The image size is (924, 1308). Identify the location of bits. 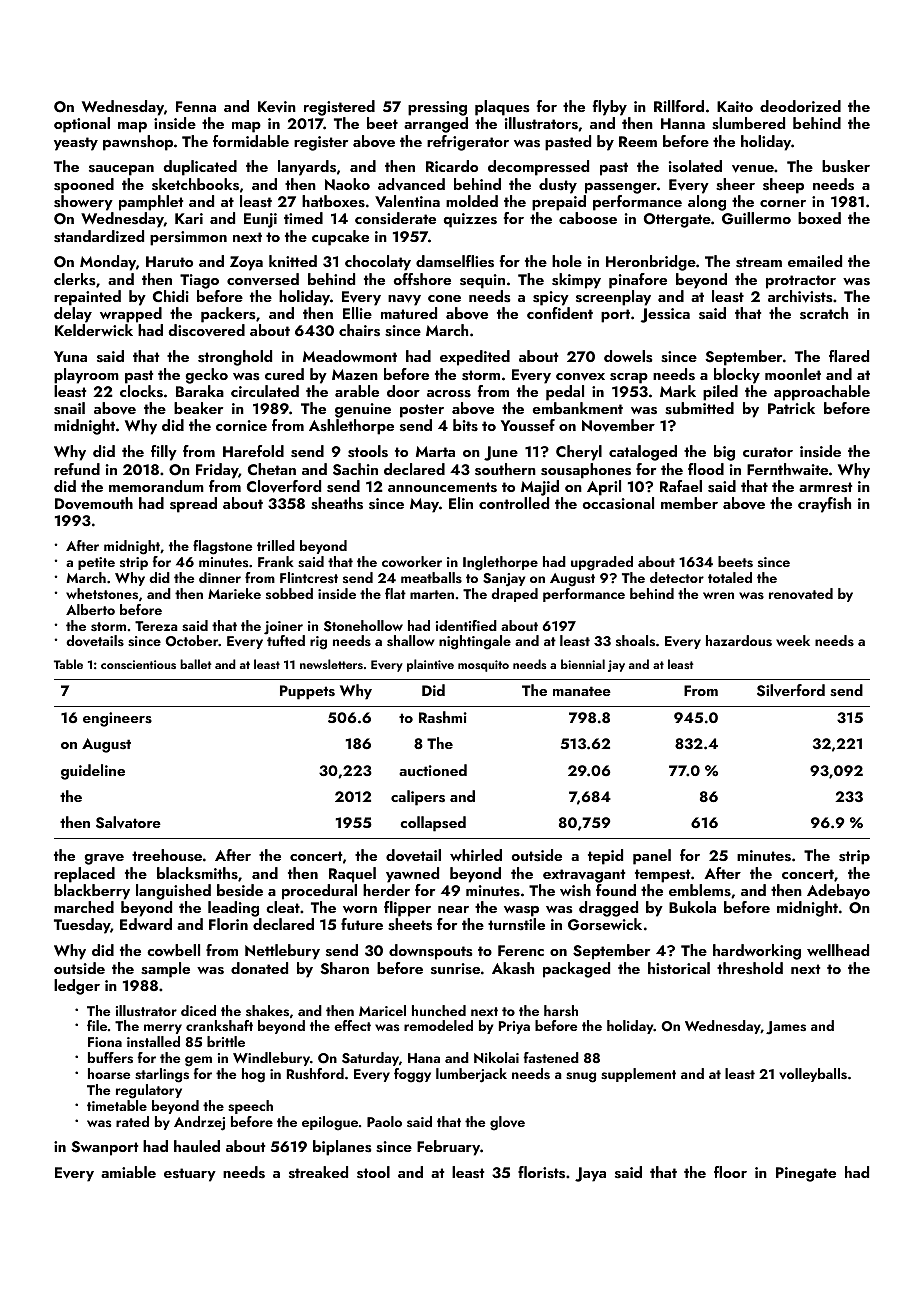
(465, 425).
